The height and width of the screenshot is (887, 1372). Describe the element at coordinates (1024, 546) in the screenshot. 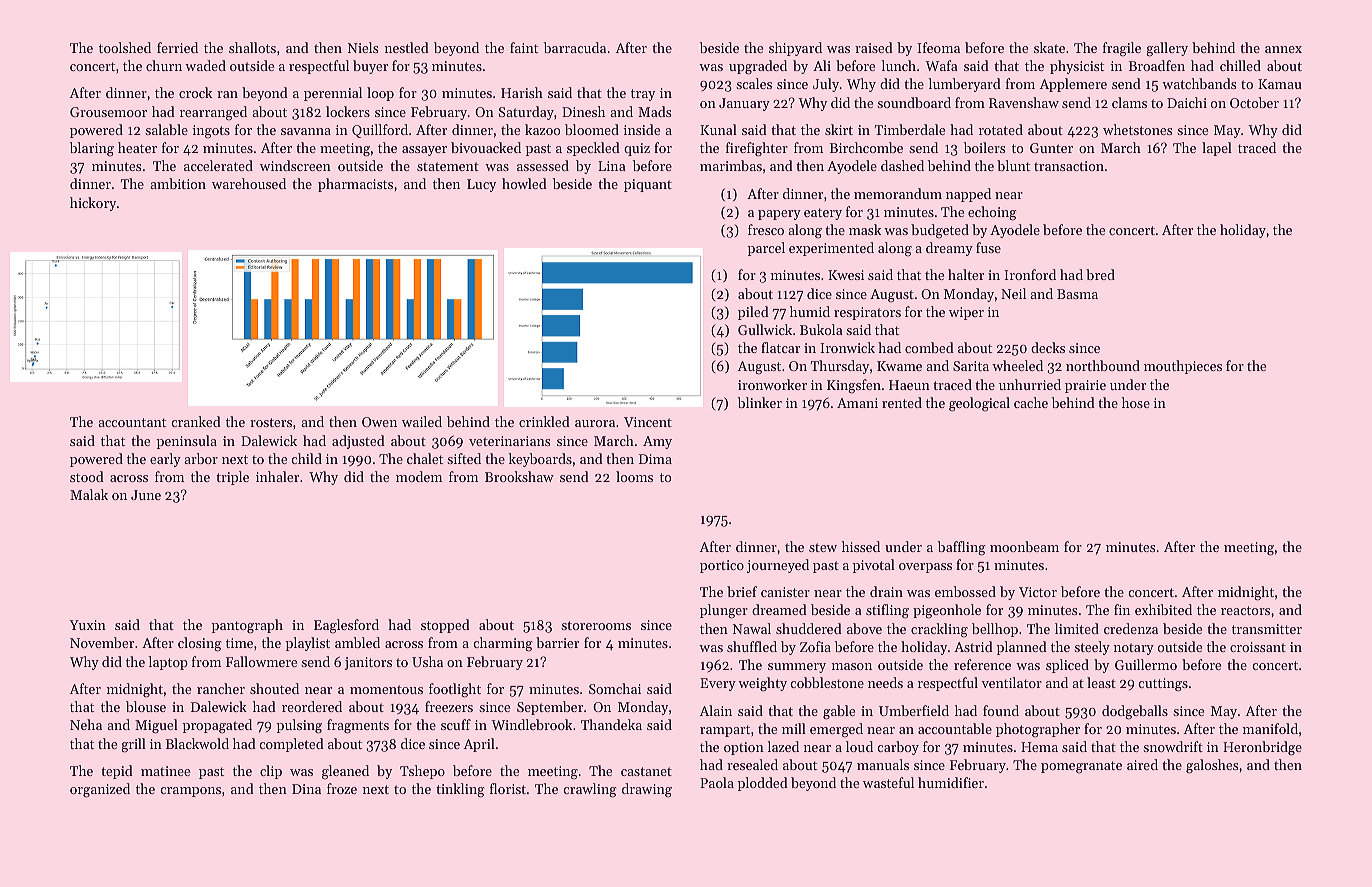

I see `moonbeam` at that location.
